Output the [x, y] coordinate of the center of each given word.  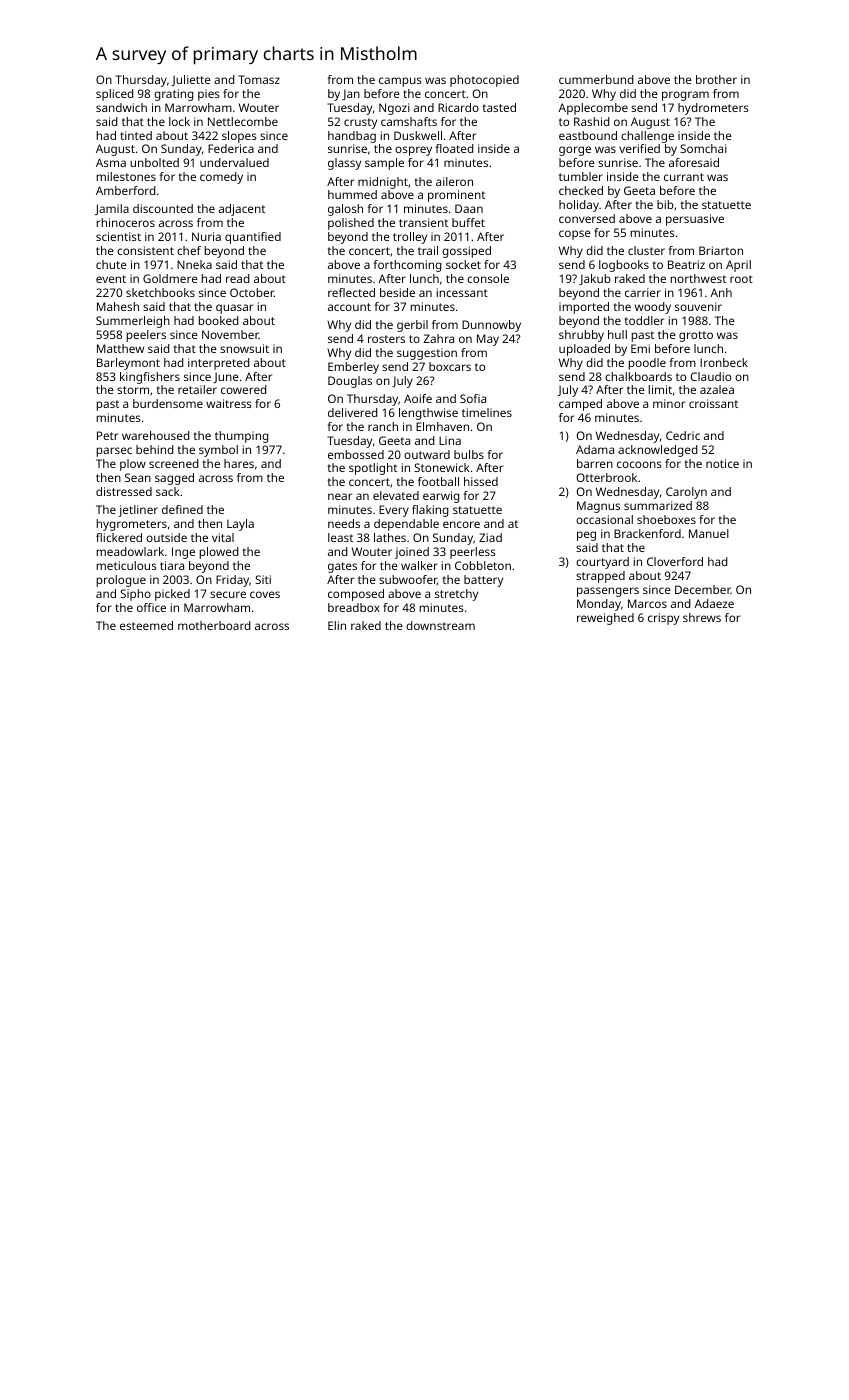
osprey [413, 151]
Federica [231, 148]
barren [595, 463]
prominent [456, 196]
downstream [440, 625]
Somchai [703, 148]
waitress [229, 403]
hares [239, 463]
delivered [353, 412]
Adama [595, 449]
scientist [118, 236]
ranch [383, 426]
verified [639, 148]
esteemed [146, 625]
